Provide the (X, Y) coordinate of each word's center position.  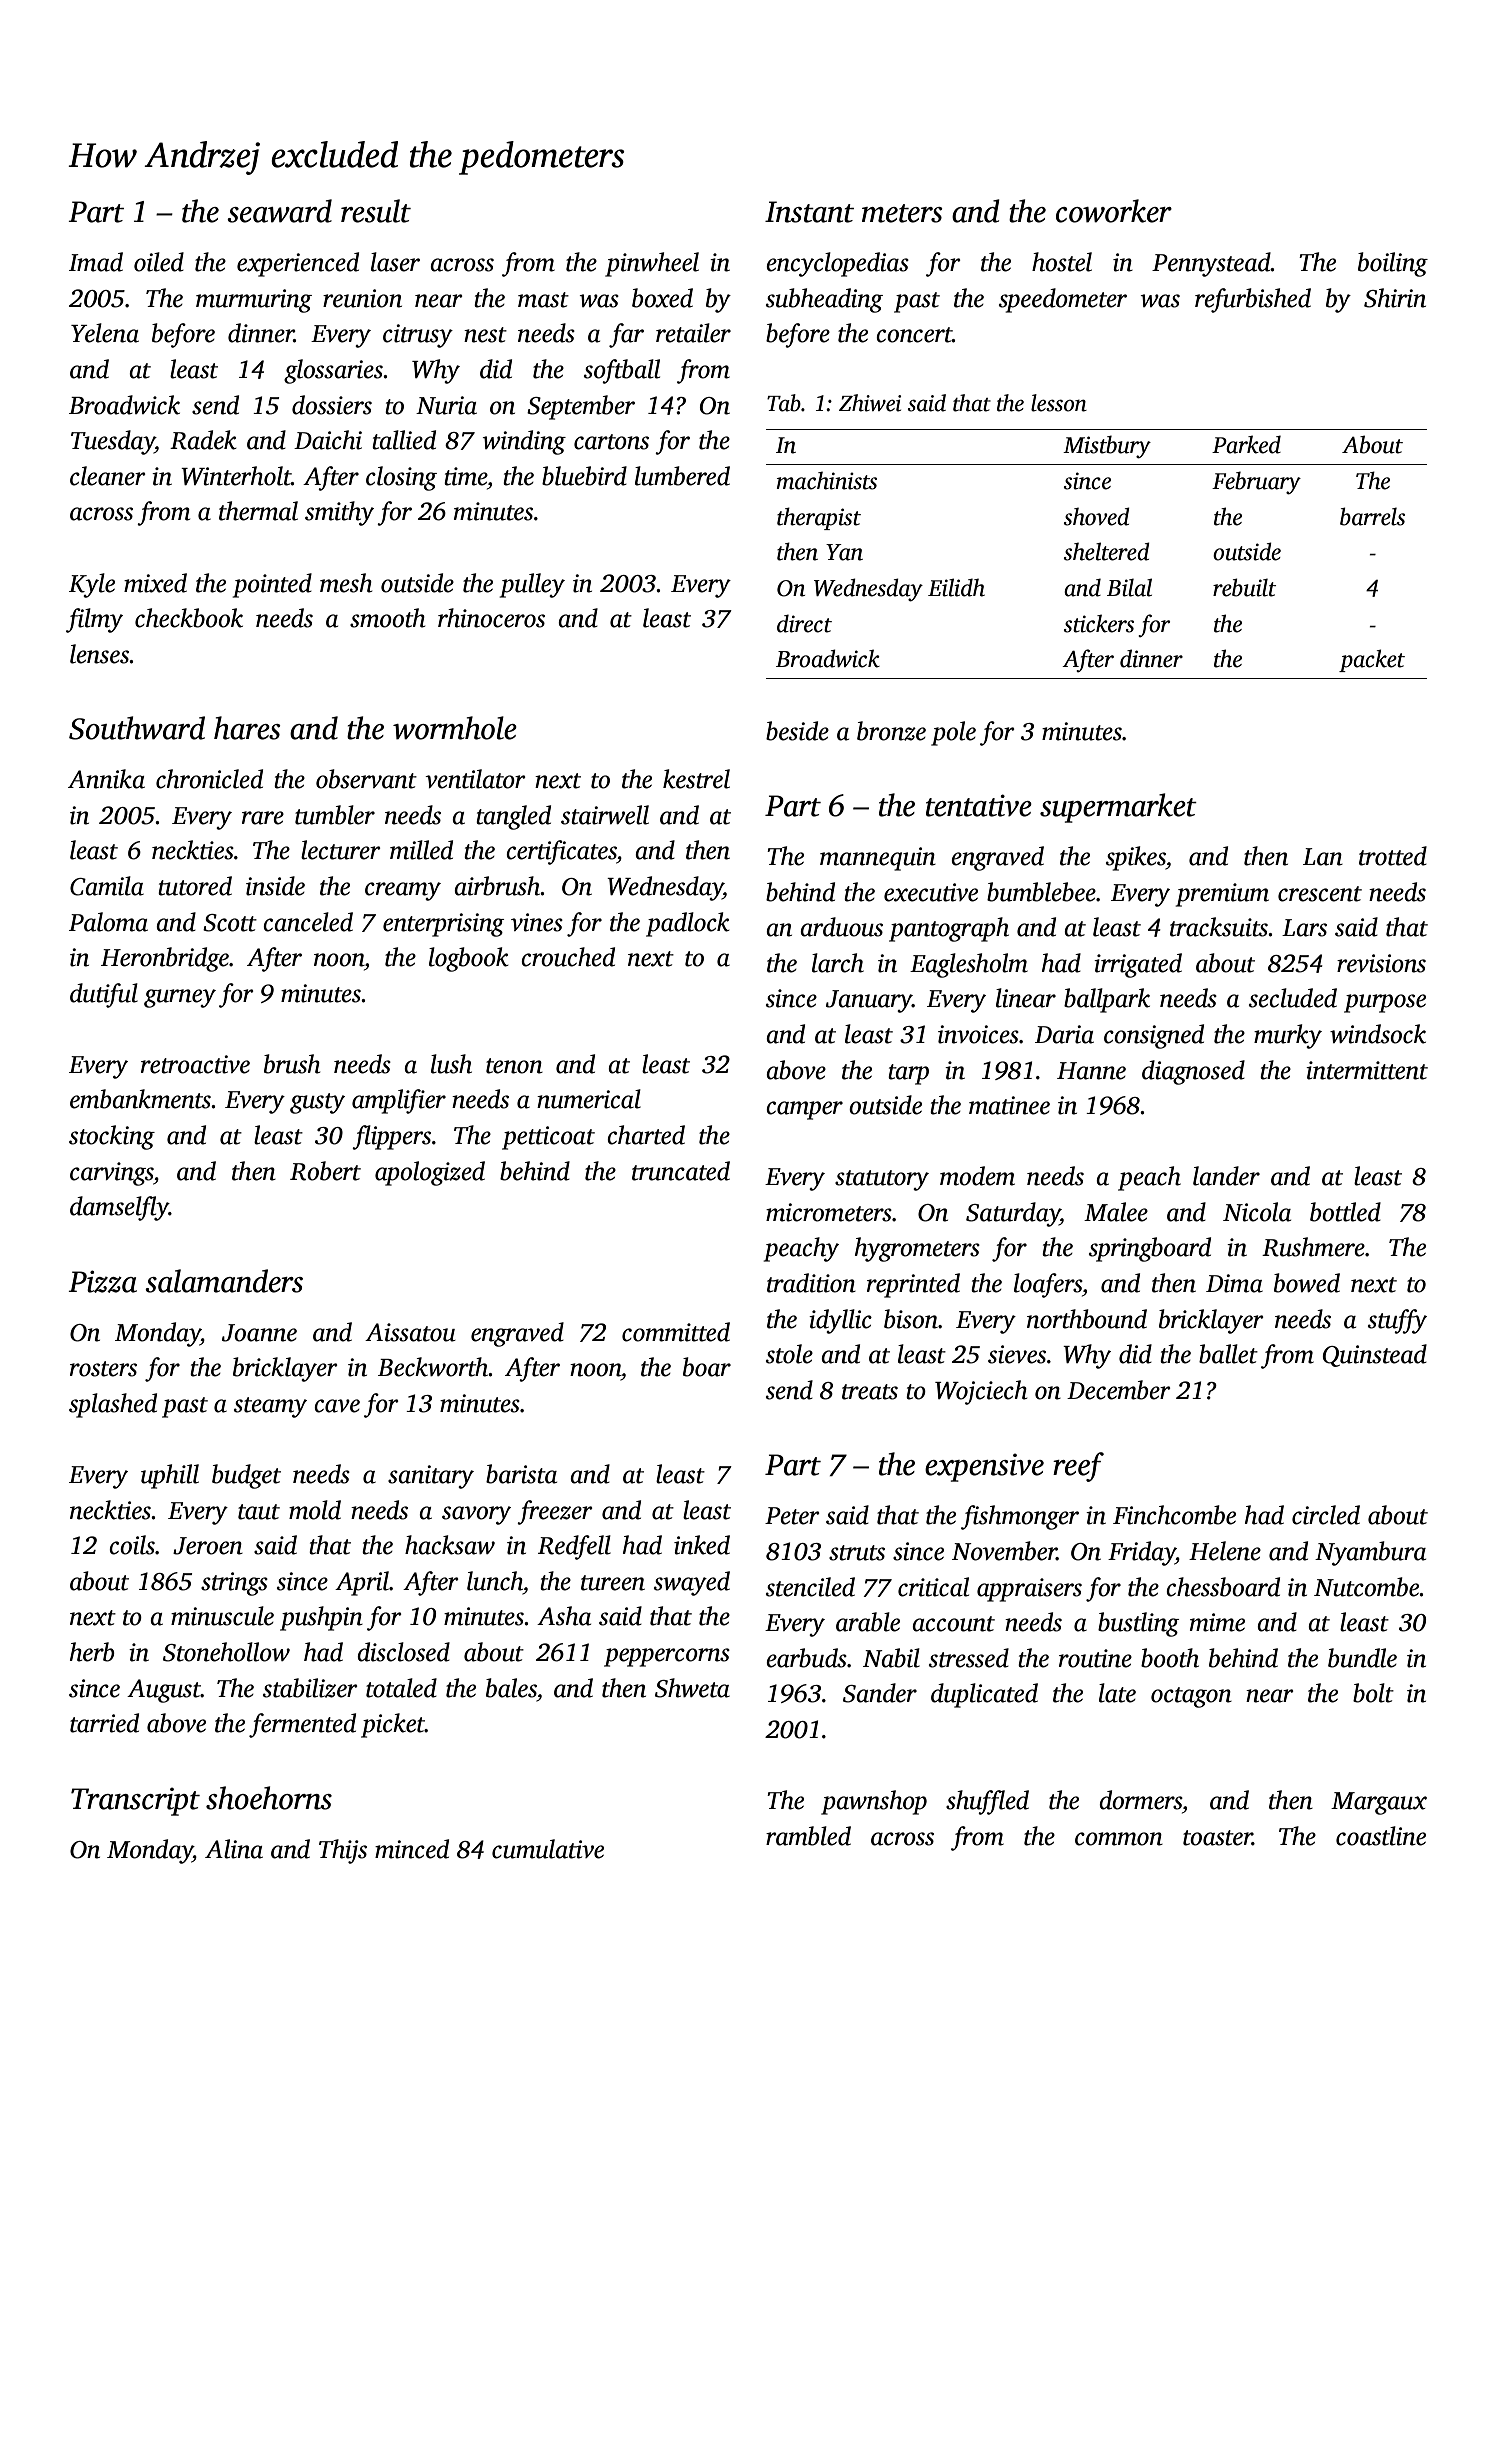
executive (931, 892)
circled (1326, 1515)
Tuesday (113, 442)
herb (92, 1652)
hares (247, 728)
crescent (1320, 894)
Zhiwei (870, 403)
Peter (792, 1516)
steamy (270, 1407)
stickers (1099, 623)
